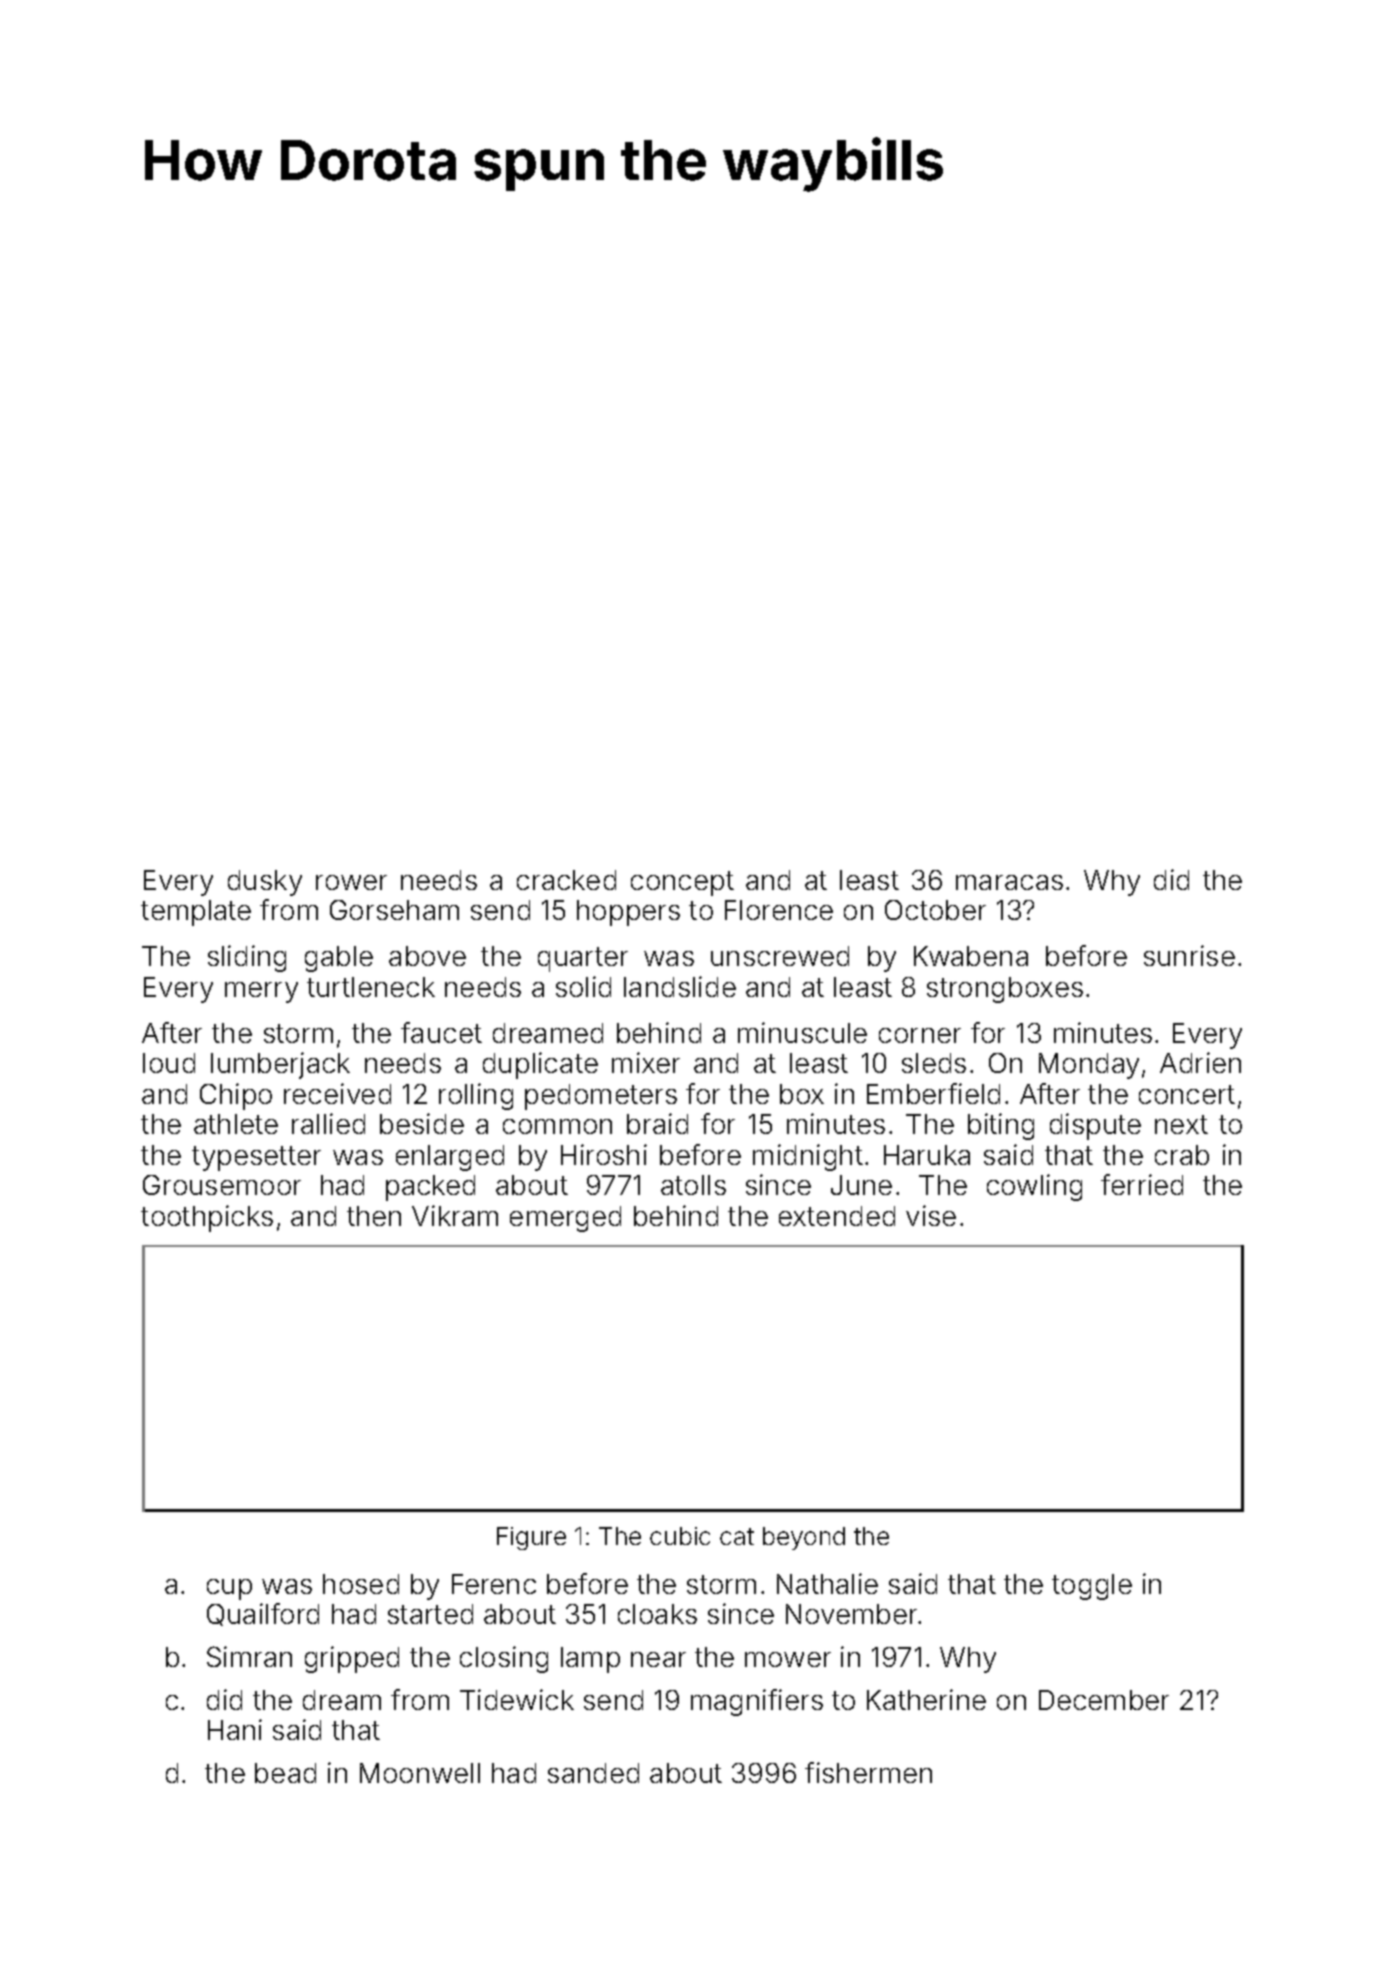 Image resolution: width=1386 pixels, height=1969 pixels. I want to click on athlete, so click(236, 1124).
